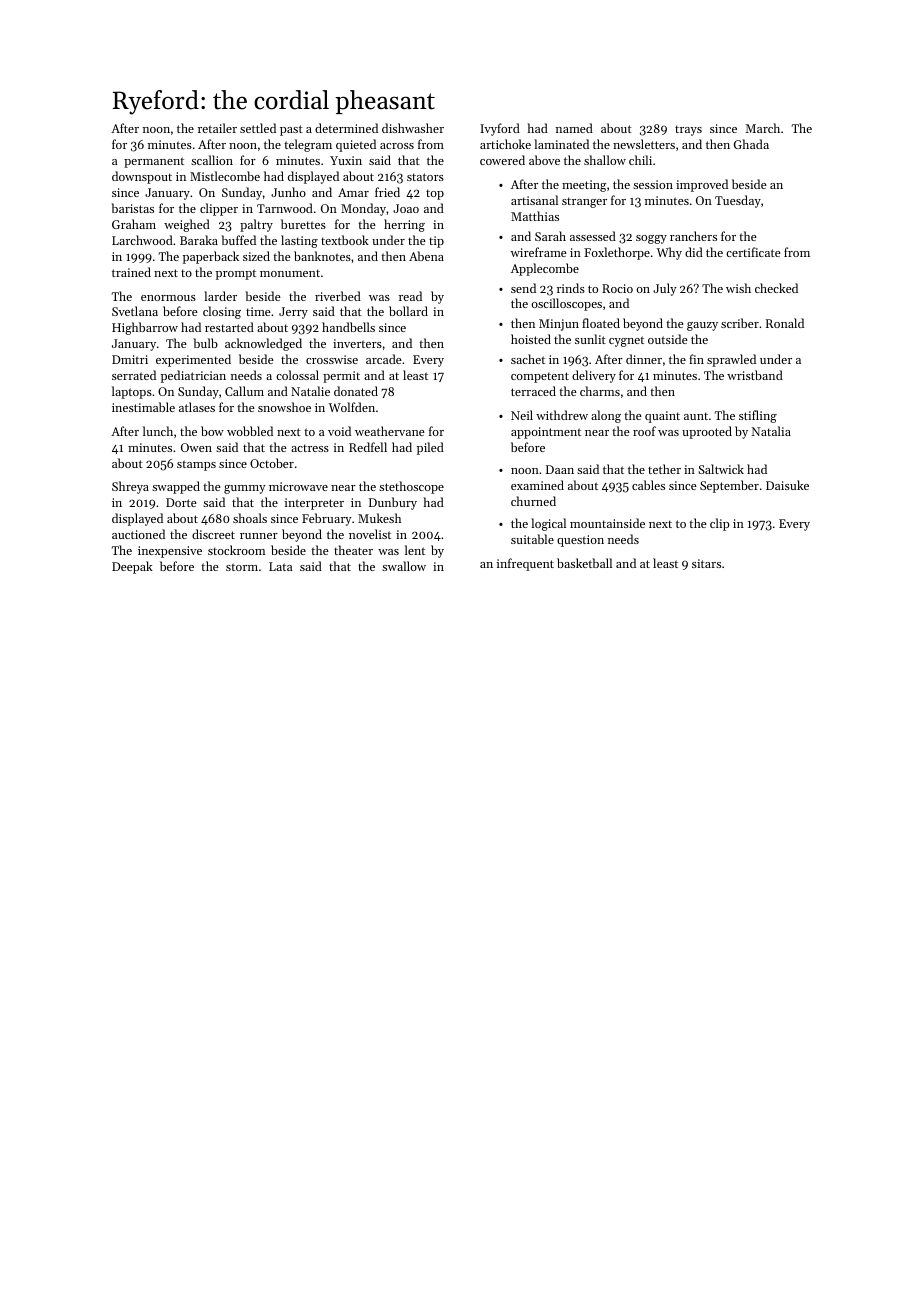  Describe the element at coordinates (293, 313) in the screenshot. I see `Jerry` at that location.
